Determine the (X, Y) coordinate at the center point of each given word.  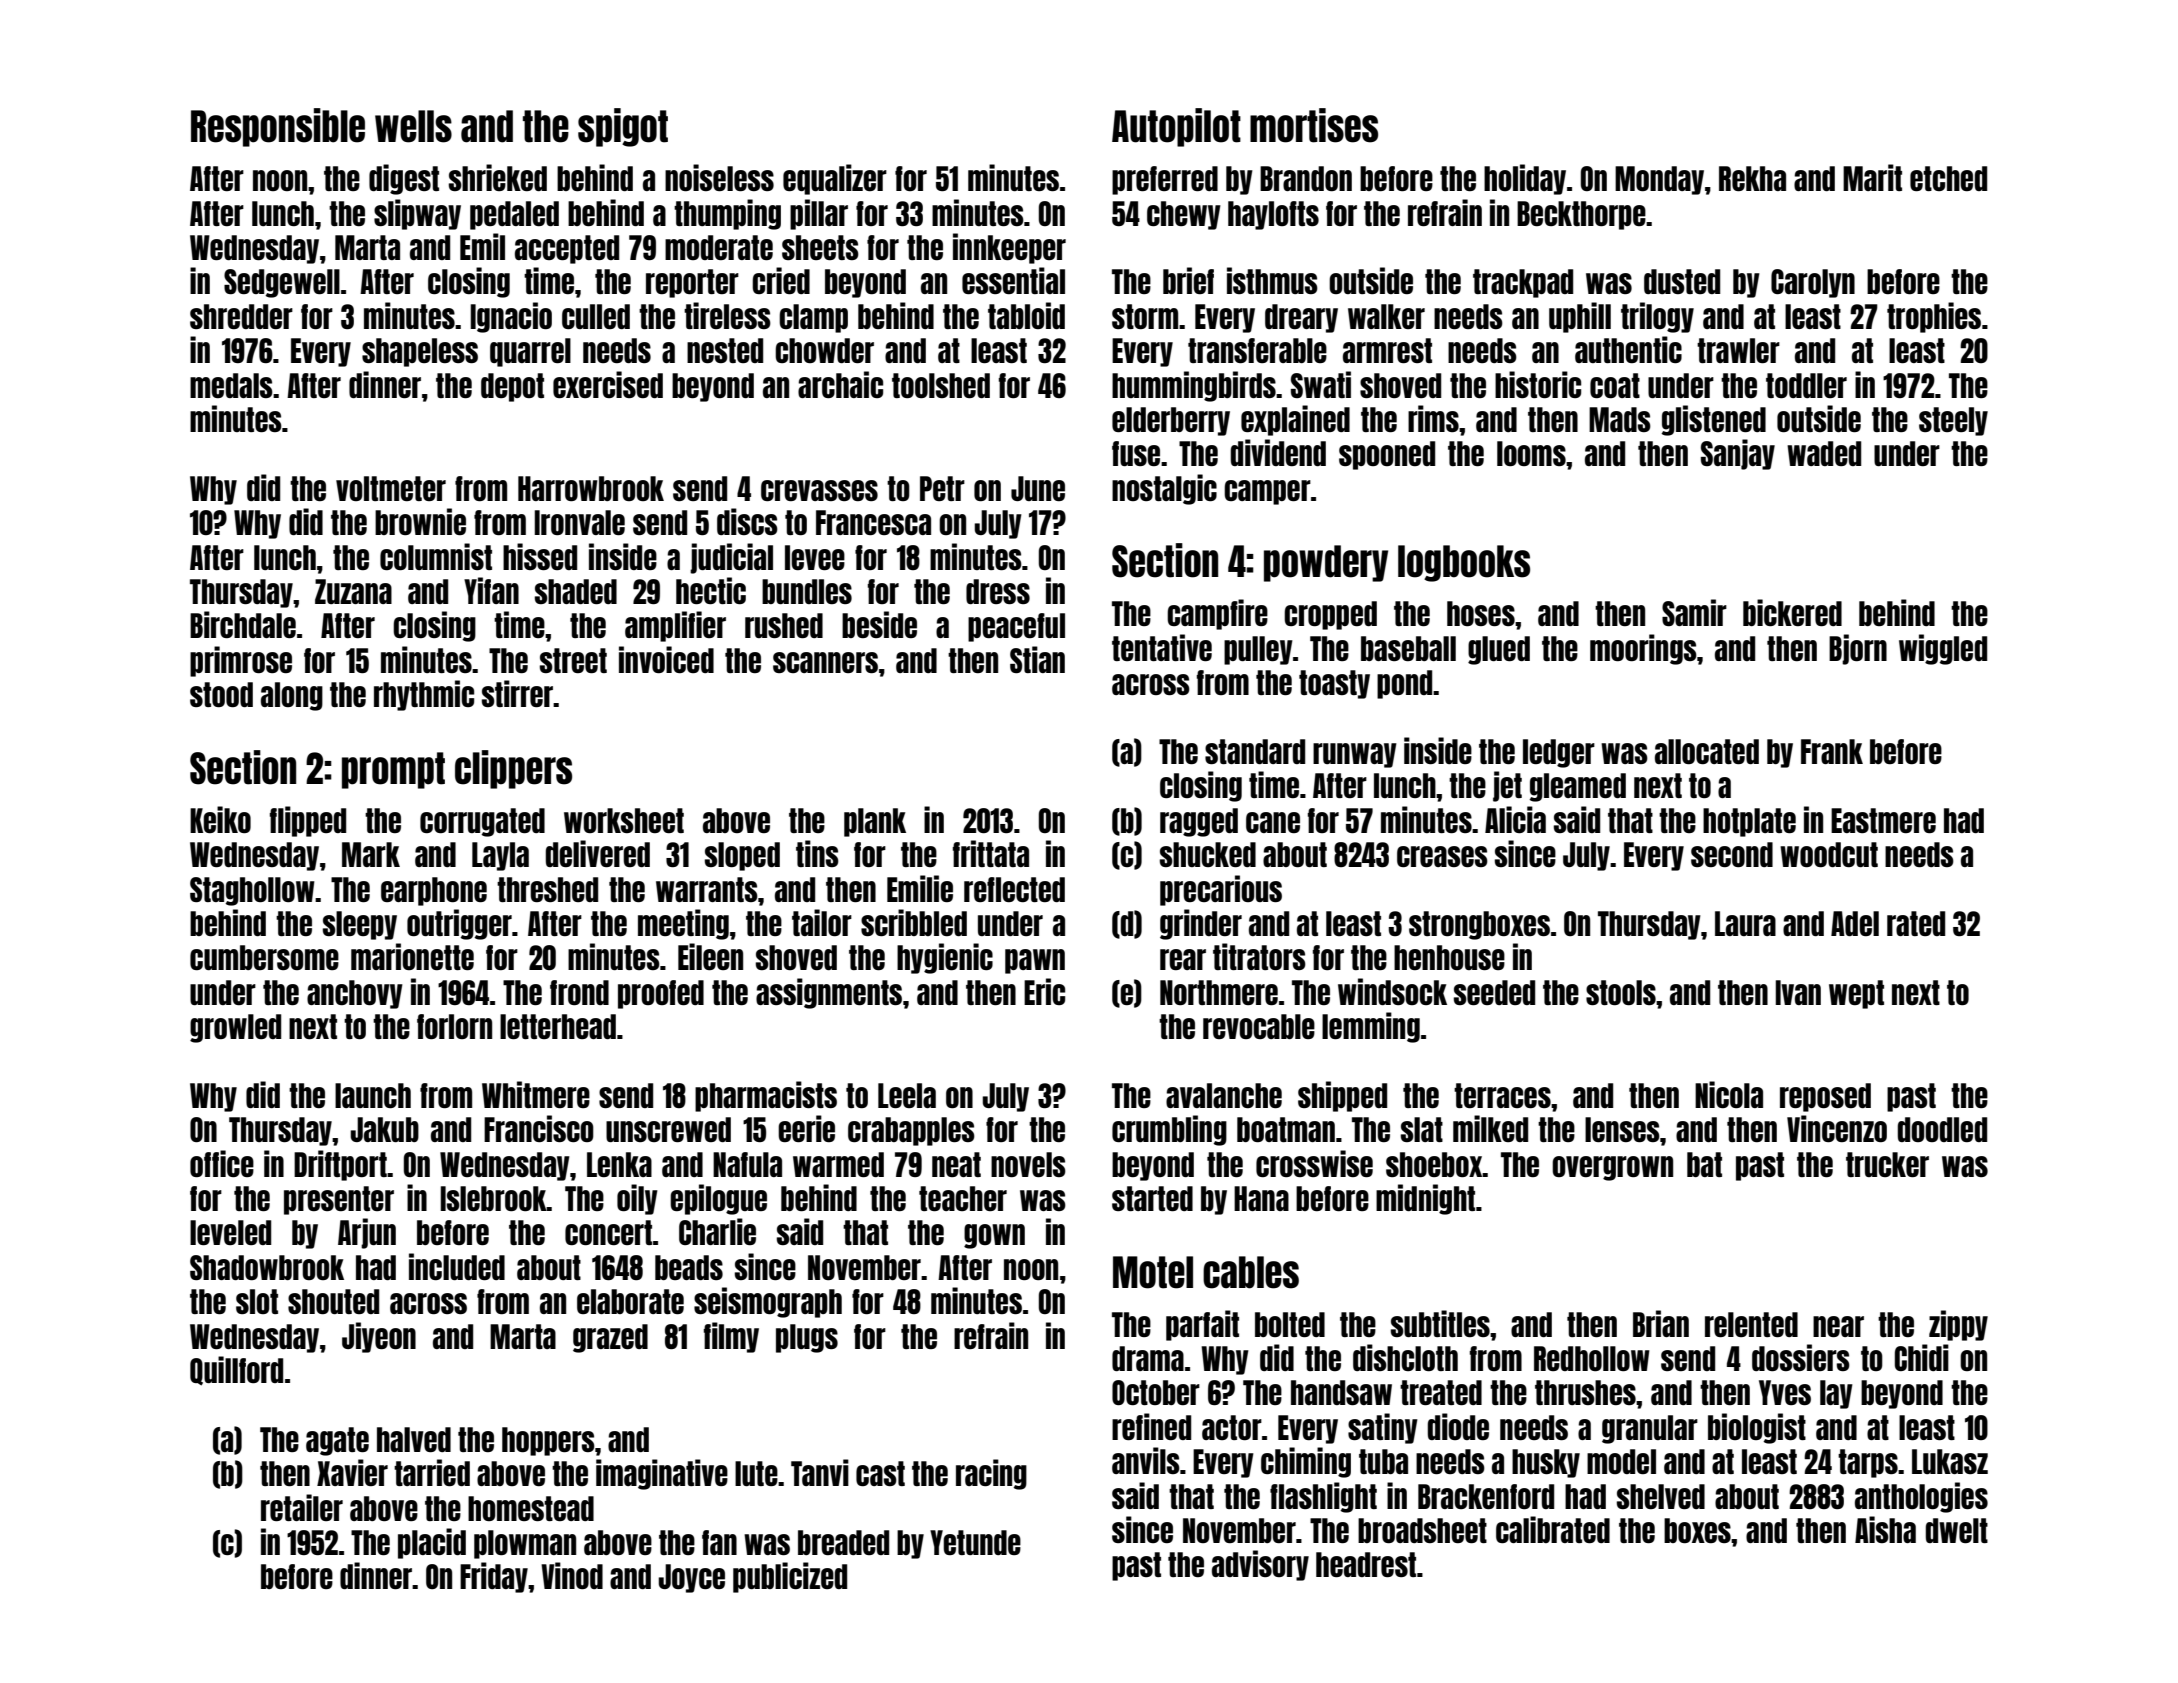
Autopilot (1176, 127)
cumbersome (264, 957)
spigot (623, 127)
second (1732, 854)
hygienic (945, 958)
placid (432, 1543)
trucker (1887, 1164)
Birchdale (243, 624)
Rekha (1752, 178)
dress (998, 591)
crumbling (1169, 1130)
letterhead (558, 1026)
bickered (1792, 612)
